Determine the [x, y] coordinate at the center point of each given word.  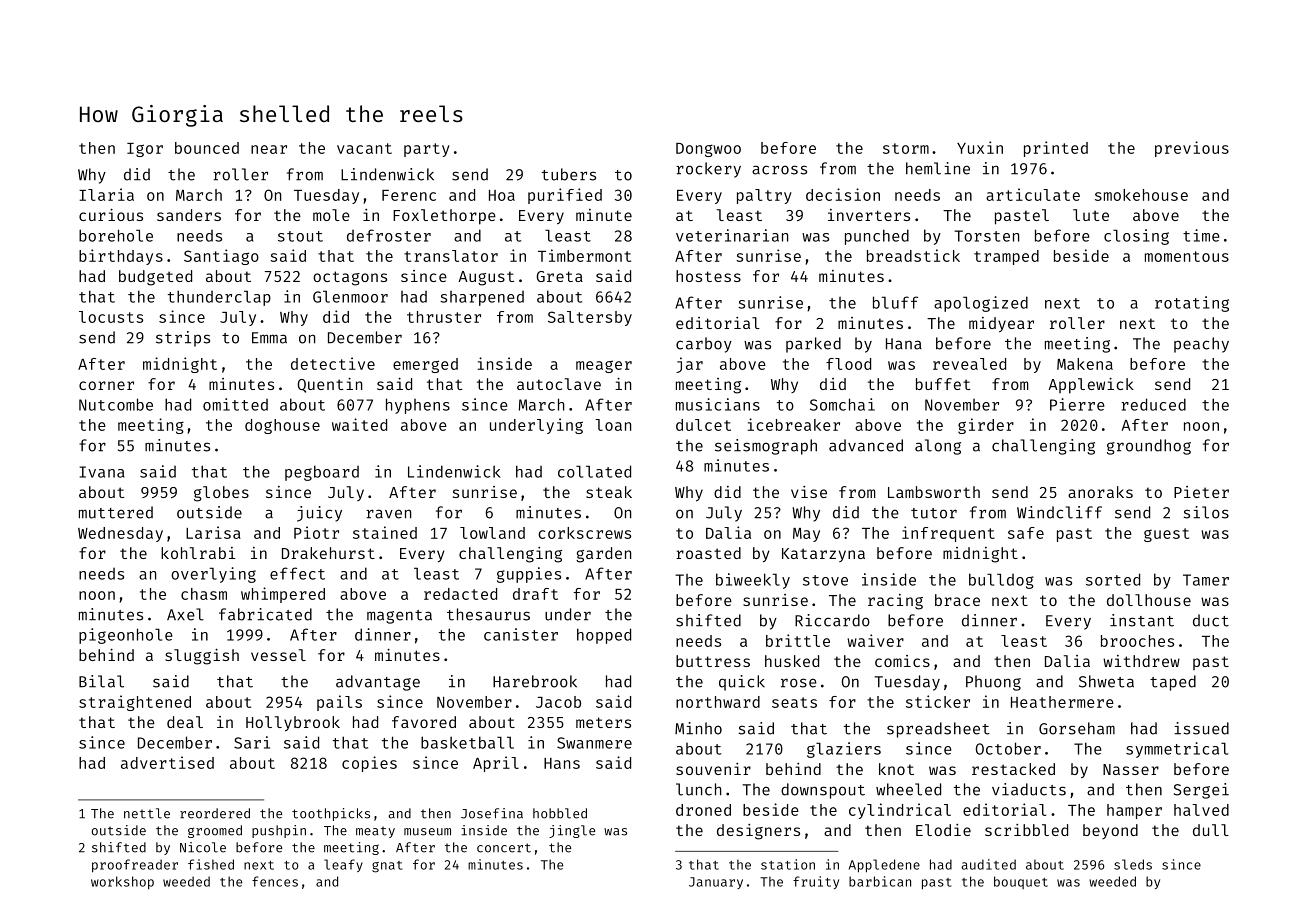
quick [742, 683]
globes [221, 494]
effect [297, 573]
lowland [492, 533]
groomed [215, 831]
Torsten [986, 236]
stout [300, 236]
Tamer [1206, 580]
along [938, 447]
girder [986, 426]
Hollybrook [293, 723]
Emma [269, 338]
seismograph [766, 447]
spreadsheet [938, 730]
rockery [708, 170]
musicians [718, 404]
